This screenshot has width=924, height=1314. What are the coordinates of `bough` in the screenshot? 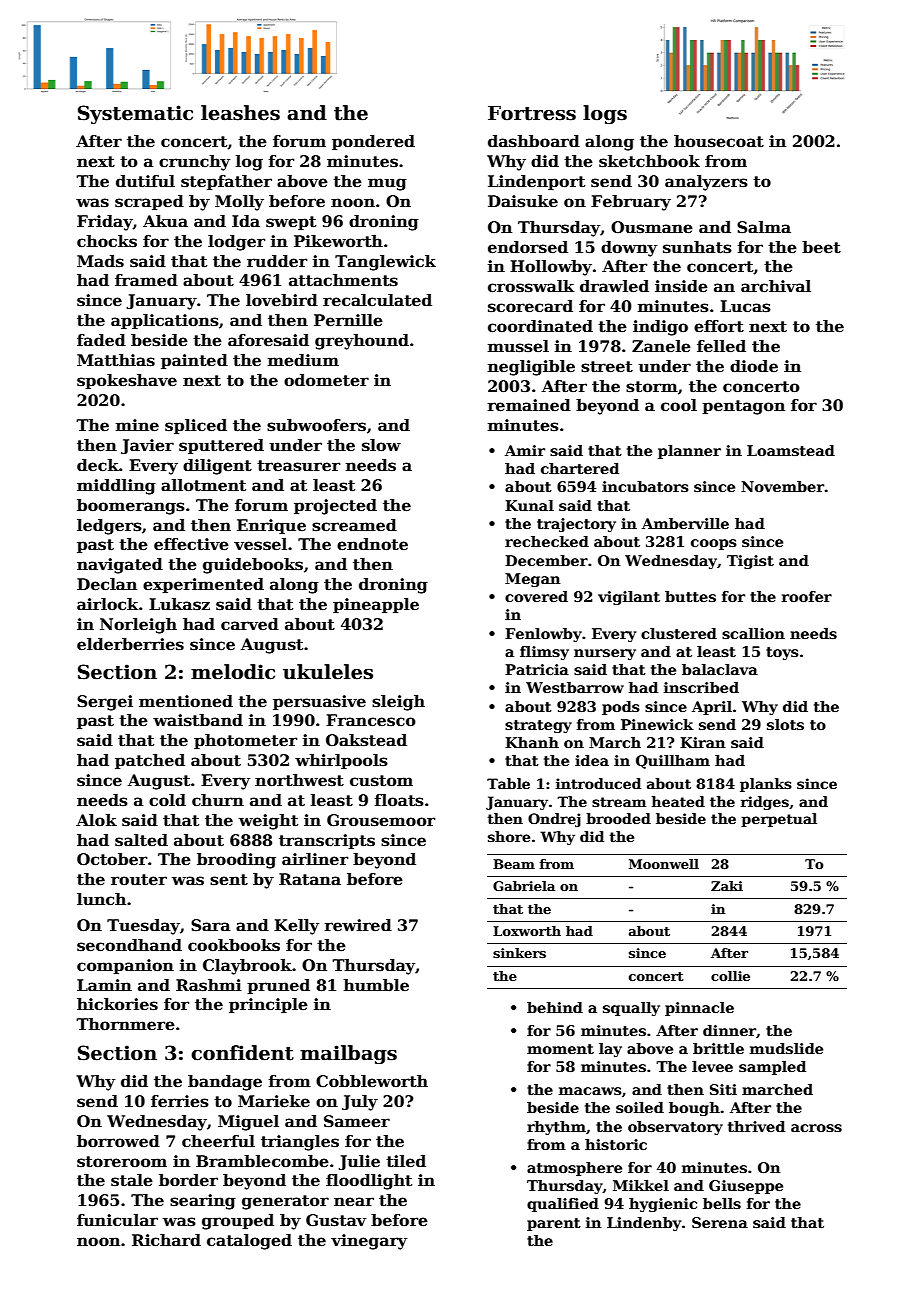 It's located at (694, 1109).
